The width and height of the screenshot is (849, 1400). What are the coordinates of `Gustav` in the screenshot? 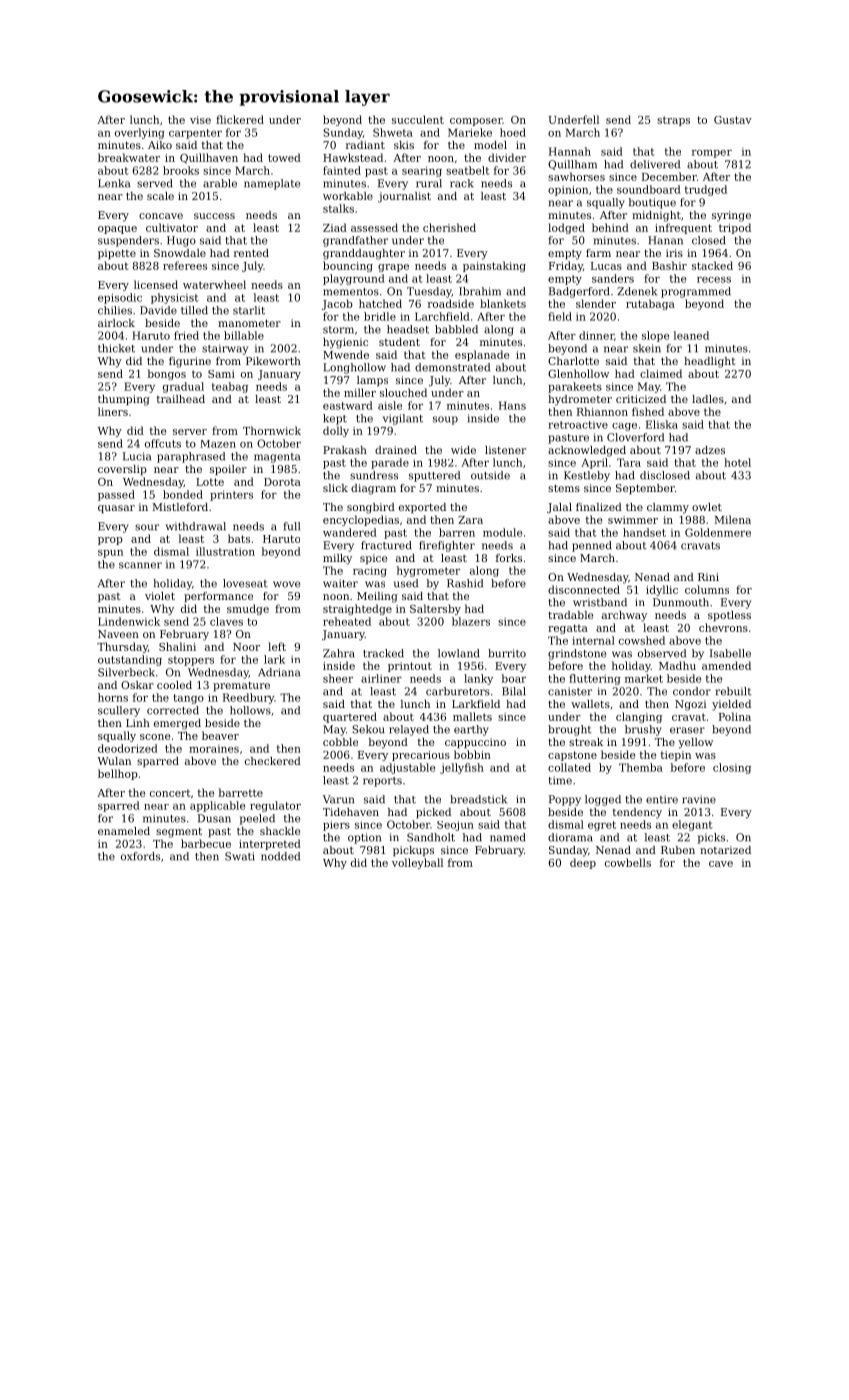 It's located at (733, 120).
